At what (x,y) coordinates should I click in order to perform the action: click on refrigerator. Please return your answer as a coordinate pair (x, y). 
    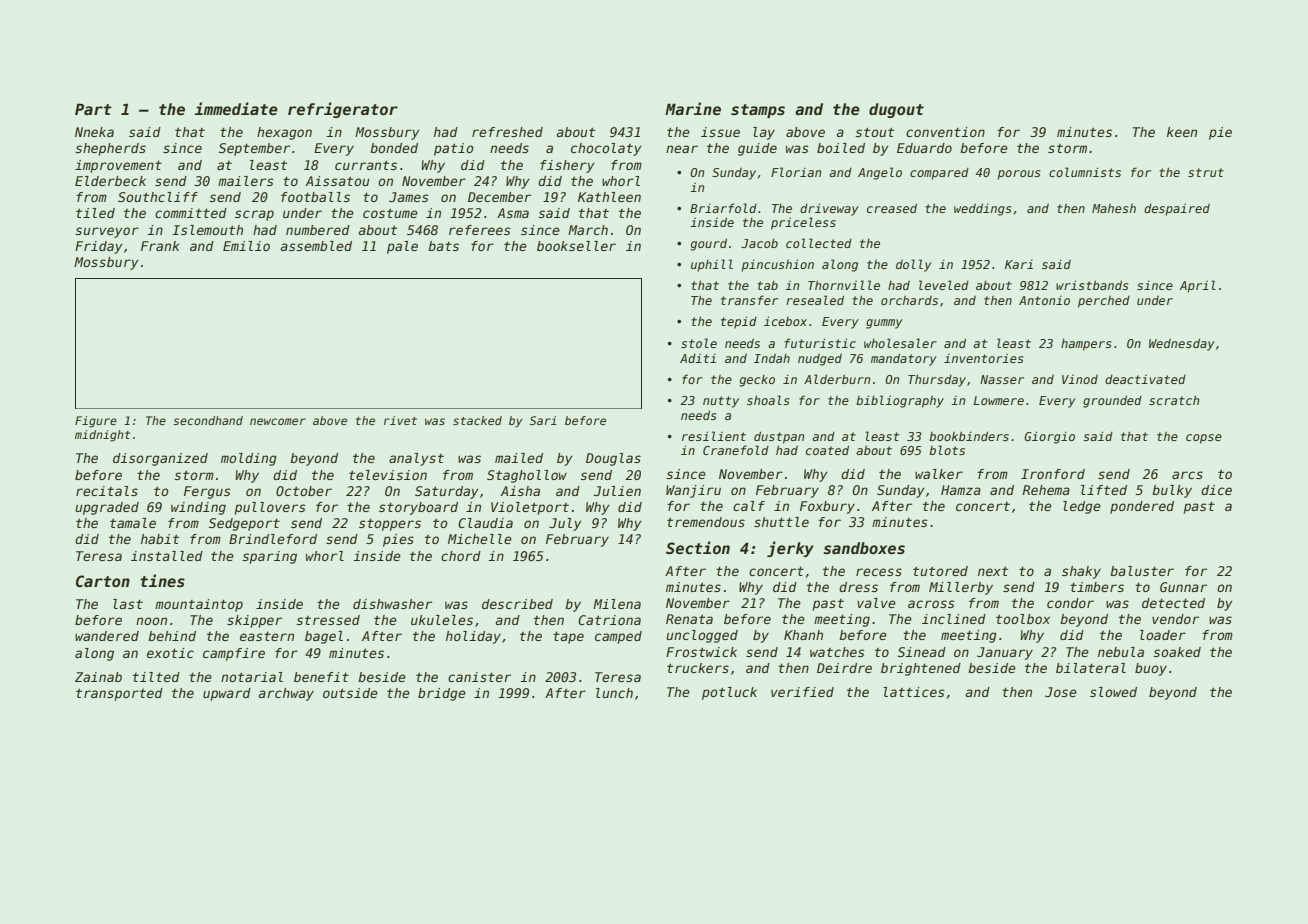
    Looking at the image, I should click on (343, 110).
